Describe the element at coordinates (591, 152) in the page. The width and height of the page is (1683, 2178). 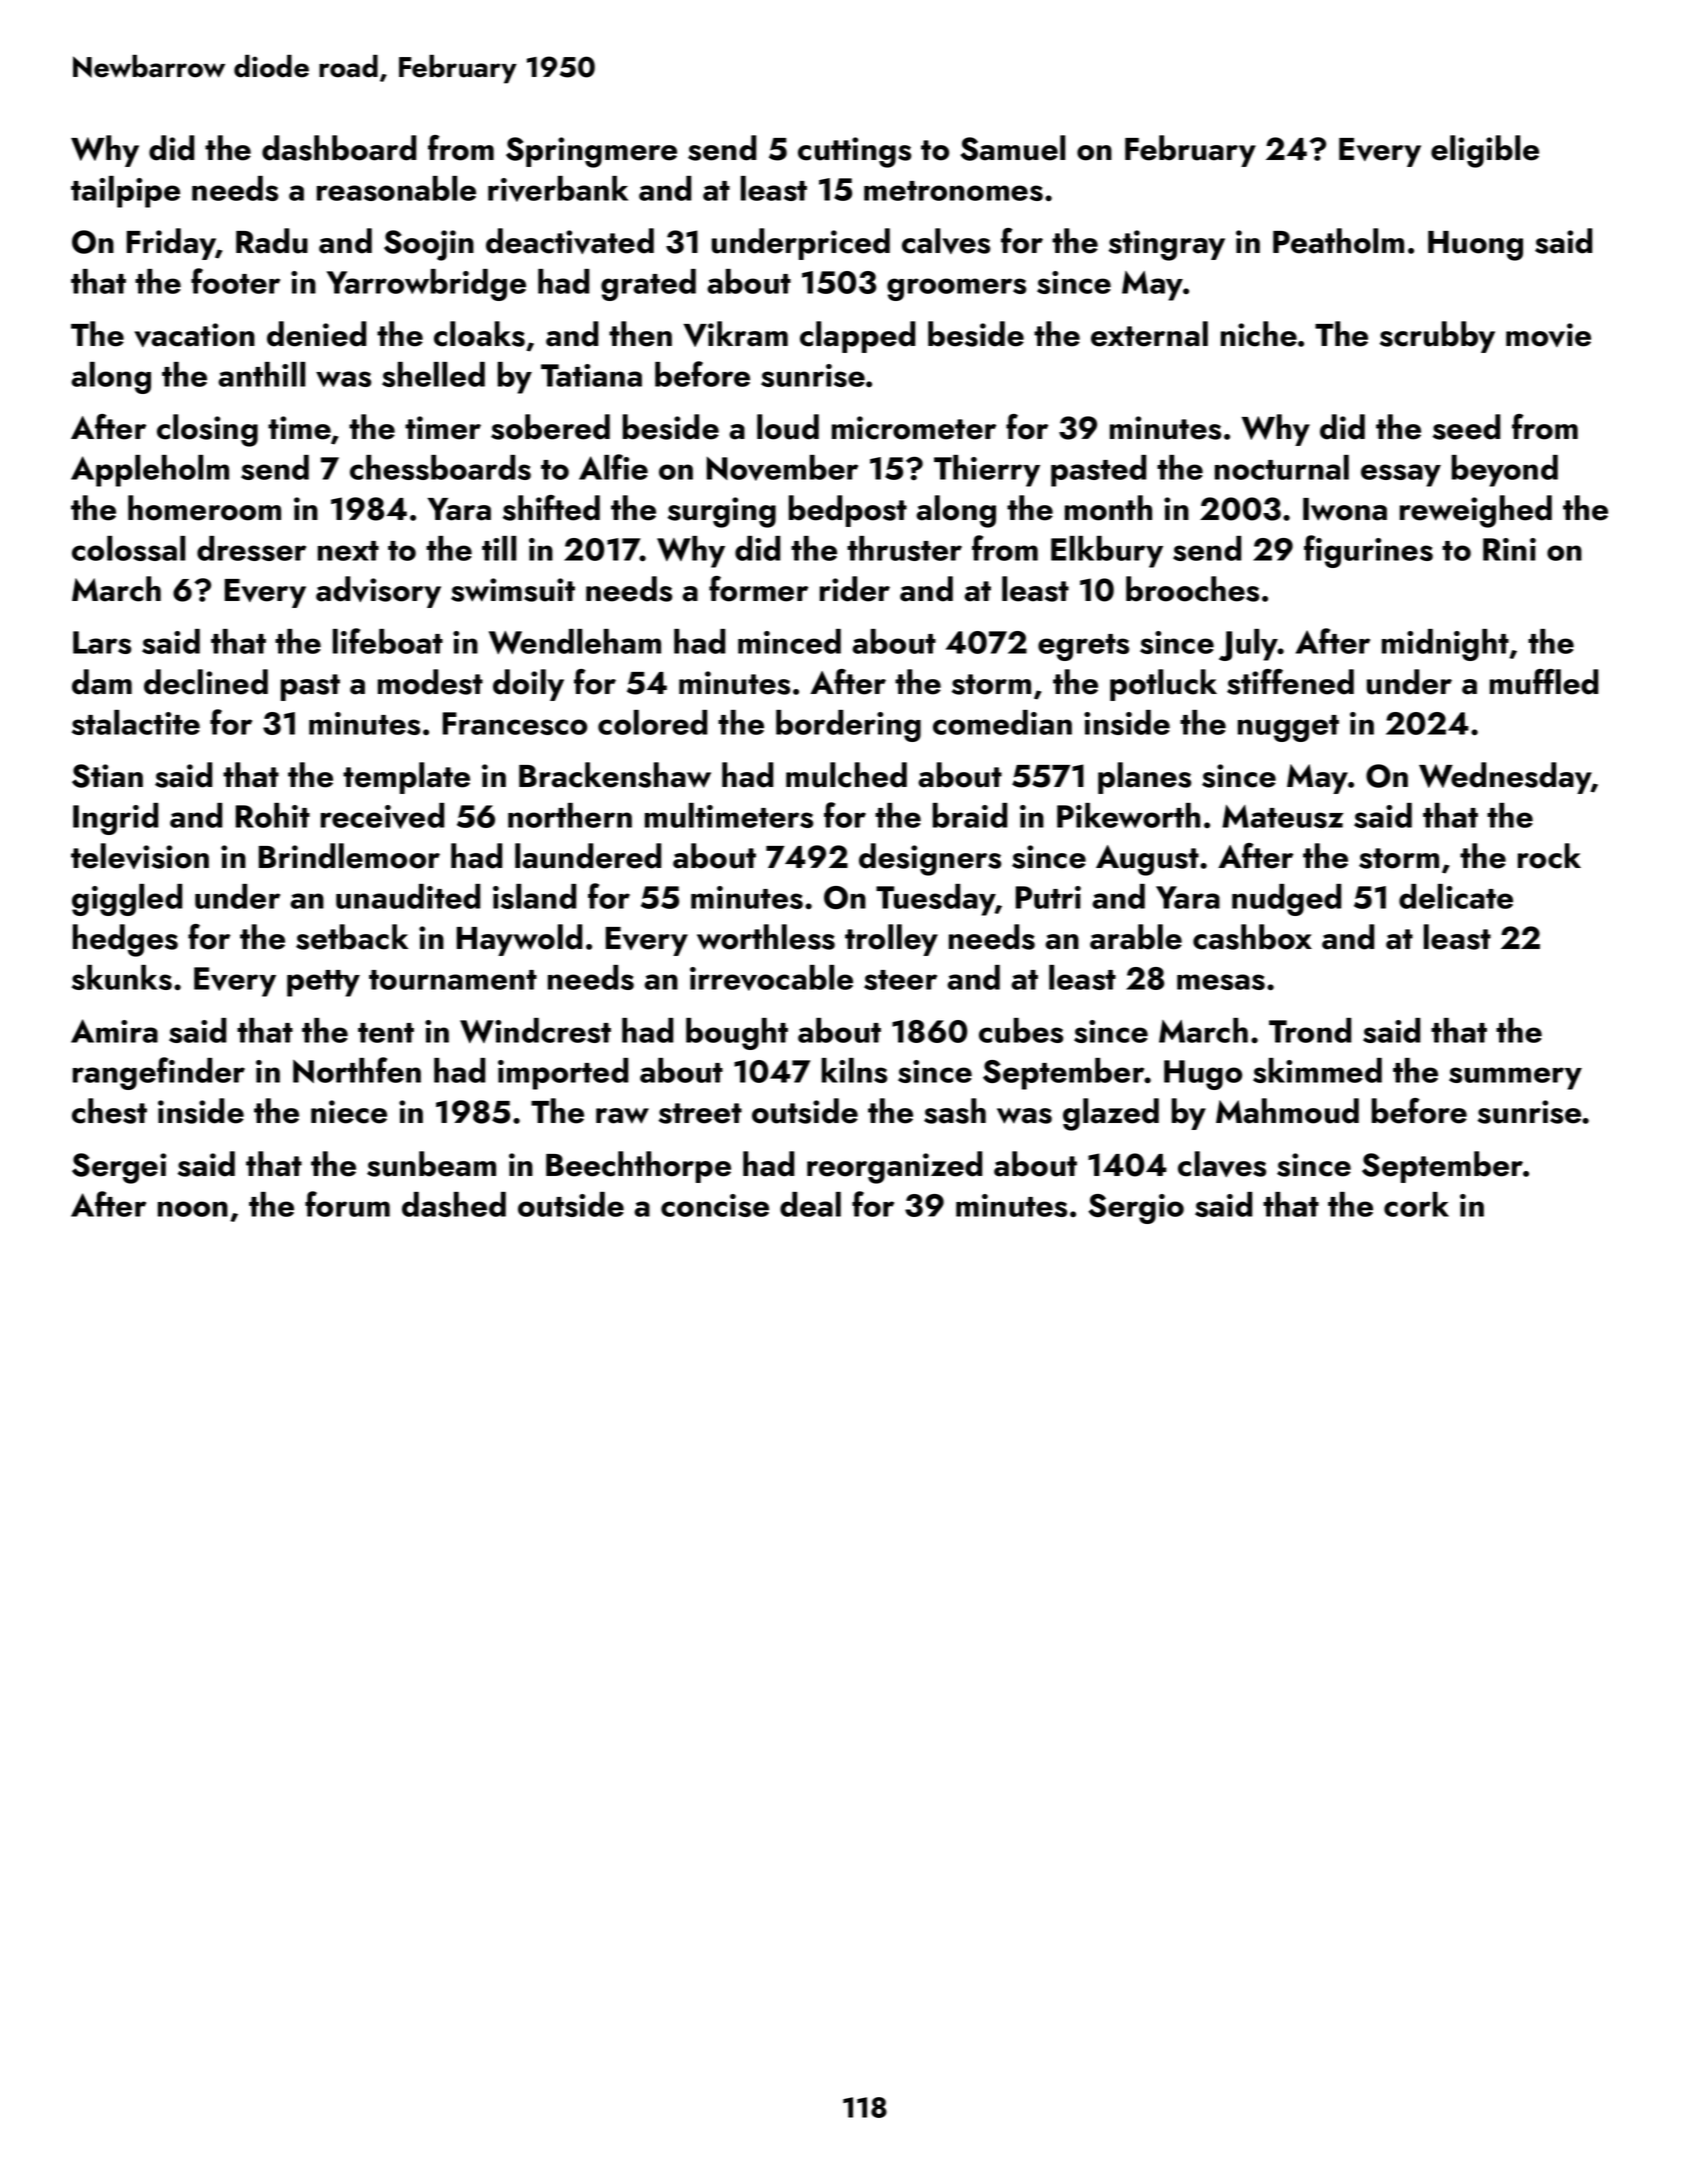
I see `Springmere` at that location.
